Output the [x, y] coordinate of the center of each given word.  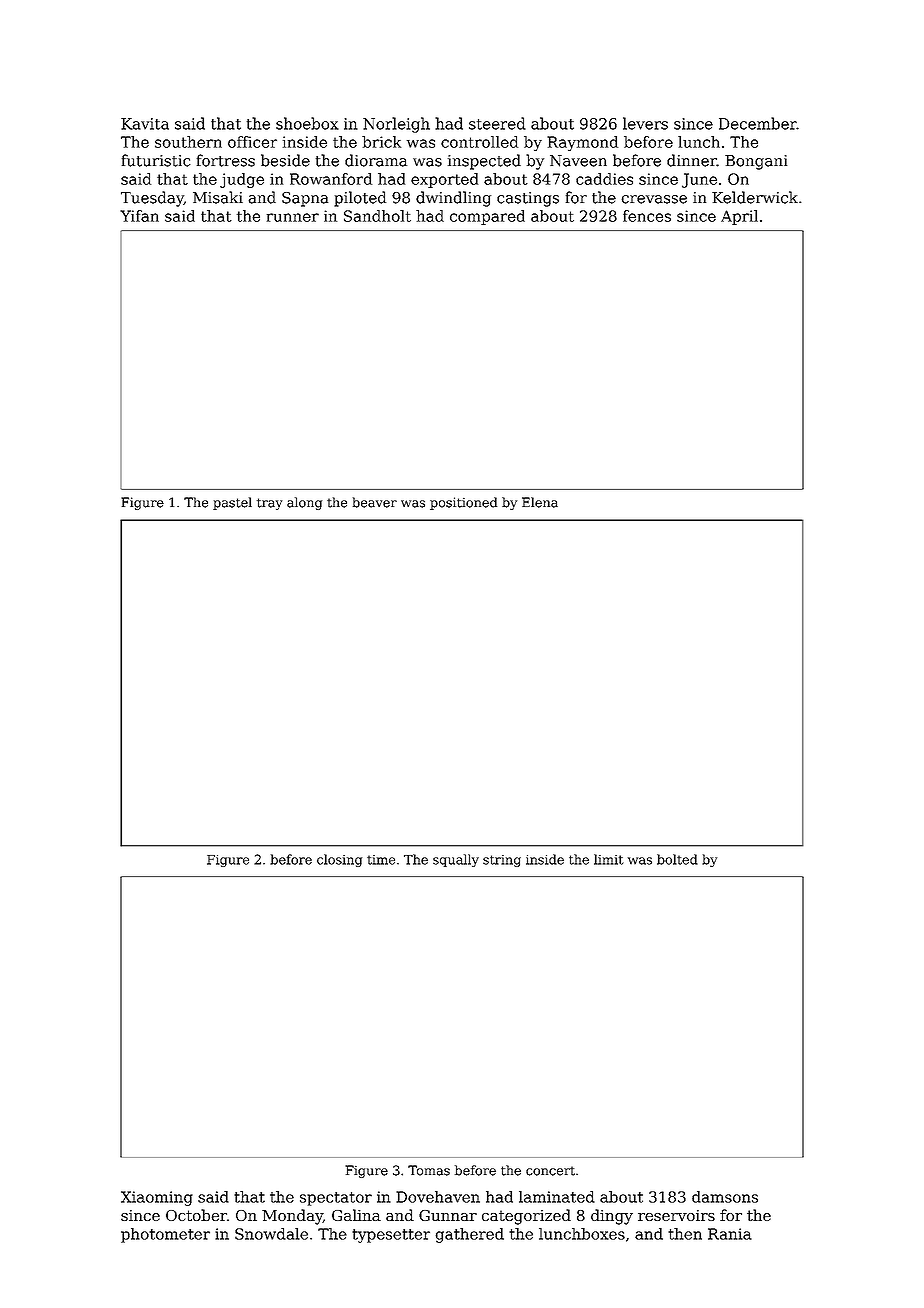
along [304, 503]
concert [550, 1171]
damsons [725, 1197]
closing [339, 860]
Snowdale [271, 1234]
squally [456, 860]
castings [528, 199]
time [381, 860]
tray [269, 504]
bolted [677, 859]
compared [487, 217]
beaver [375, 502]
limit [609, 859]
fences [647, 216]
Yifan [139, 216]
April [739, 217]
